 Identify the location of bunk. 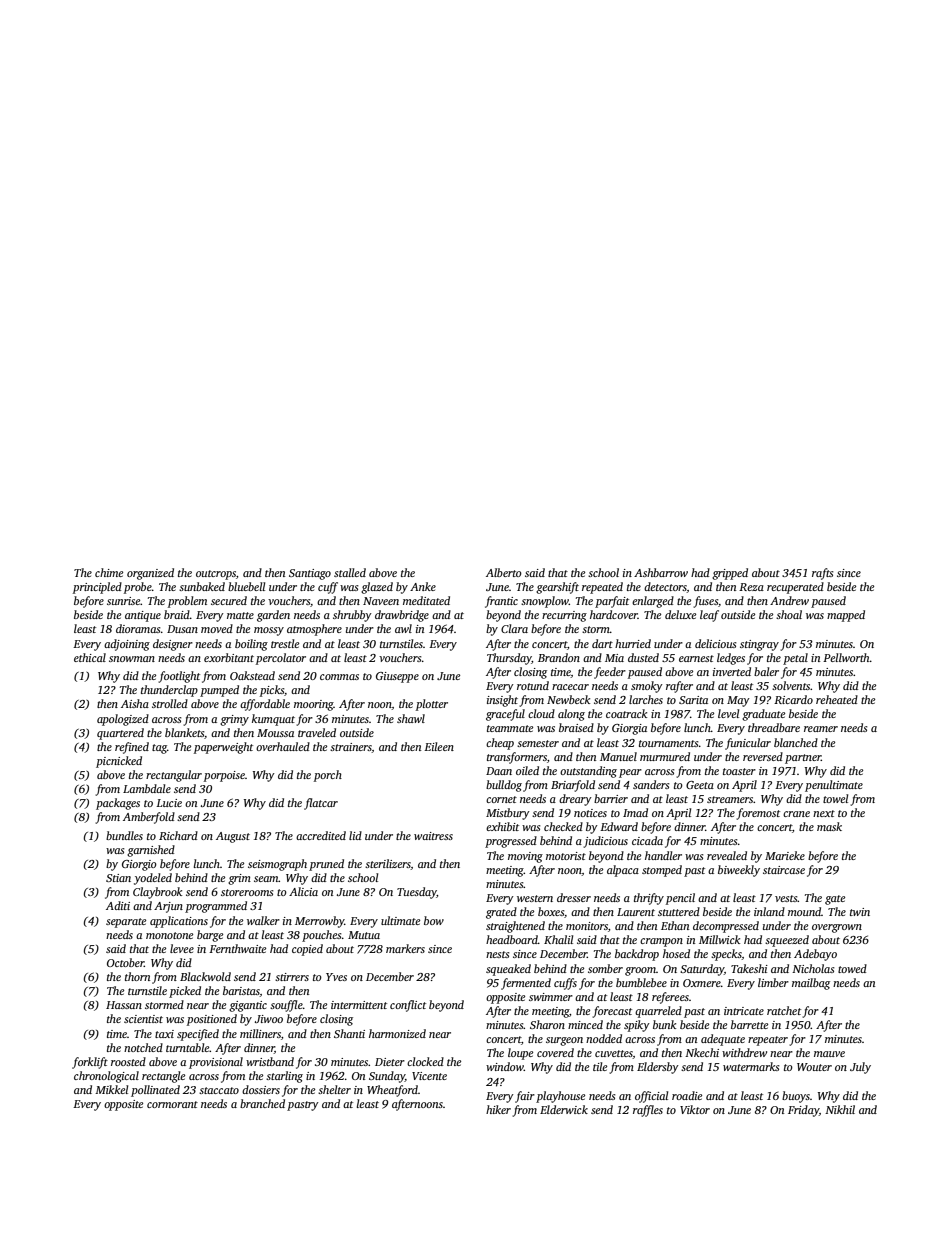
(664, 1024).
